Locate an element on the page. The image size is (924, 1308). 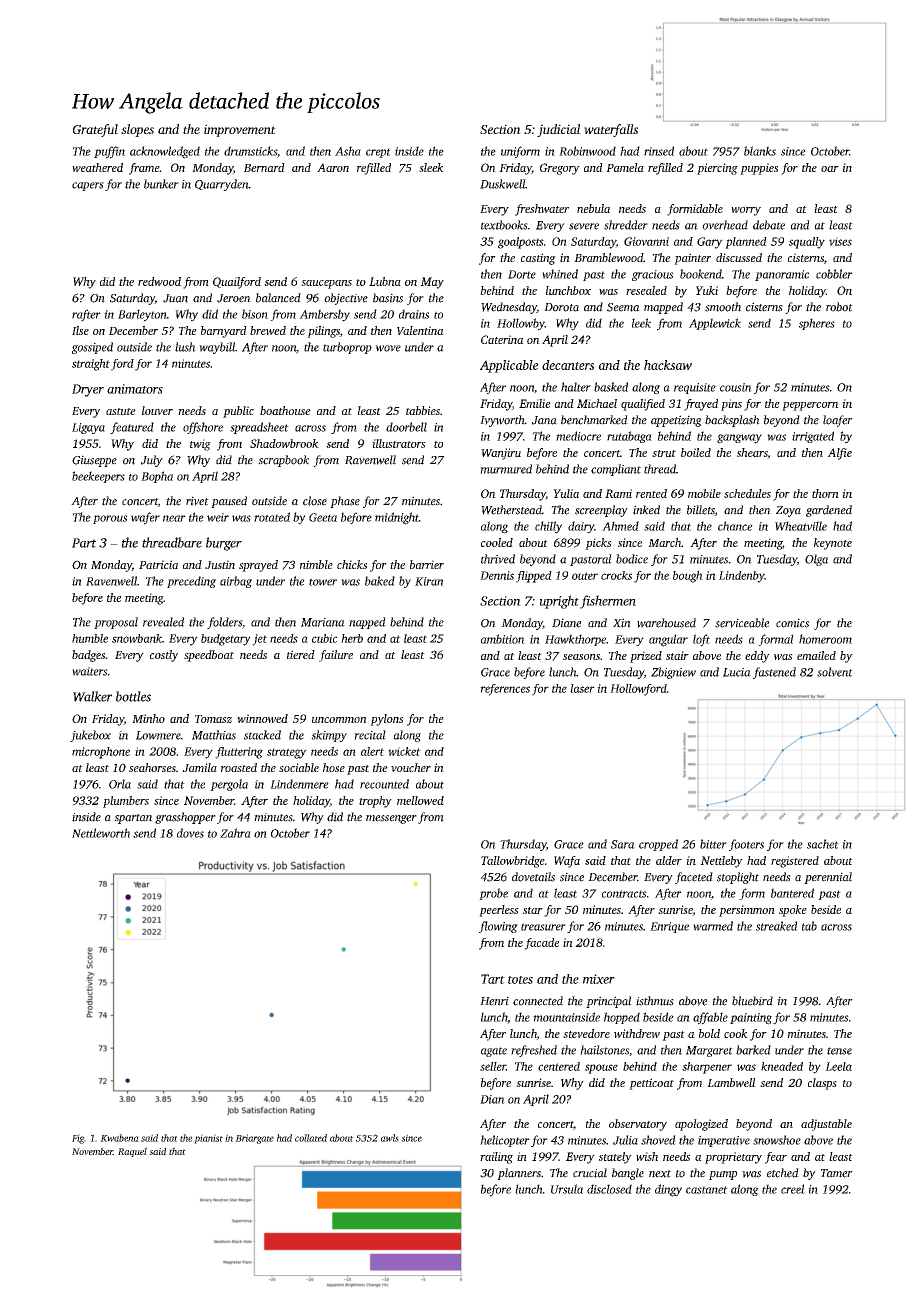
barrier is located at coordinates (427, 564).
